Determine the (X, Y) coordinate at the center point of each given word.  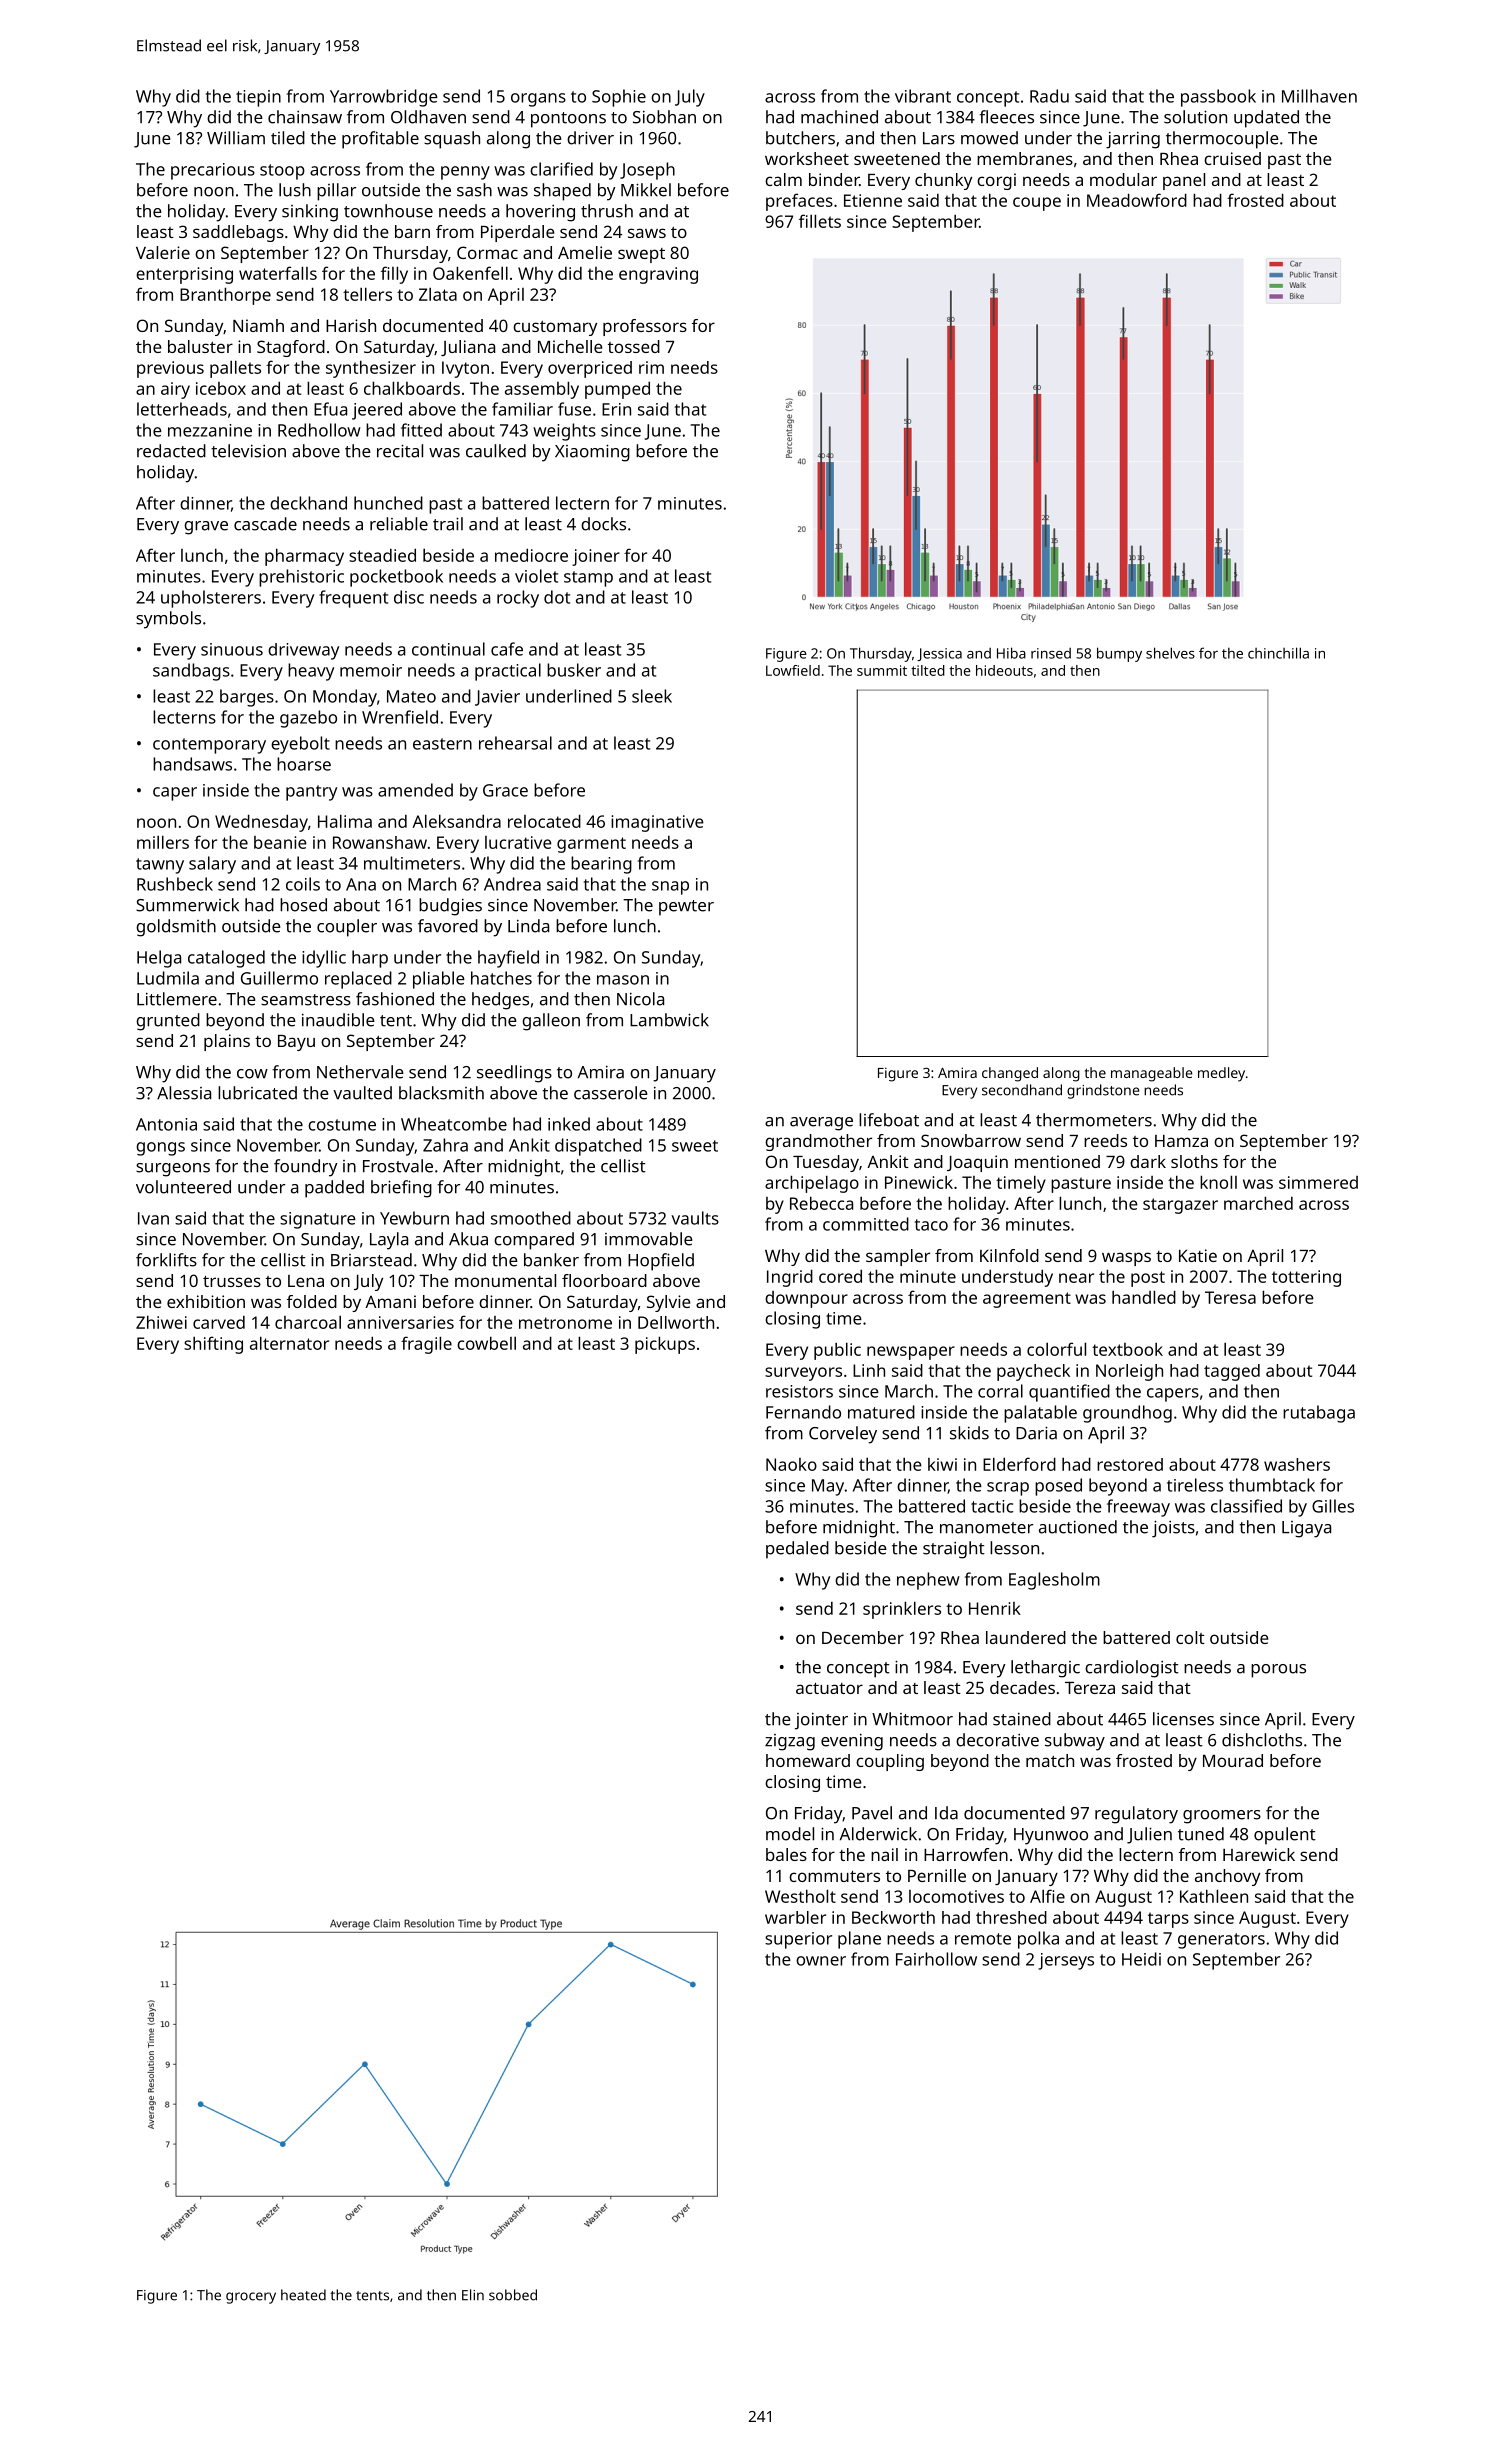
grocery (251, 2298)
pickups (665, 1345)
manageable (1152, 1074)
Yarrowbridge (384, 98)
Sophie (619, 98)
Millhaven (1319, 96)
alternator (289, 1343)
